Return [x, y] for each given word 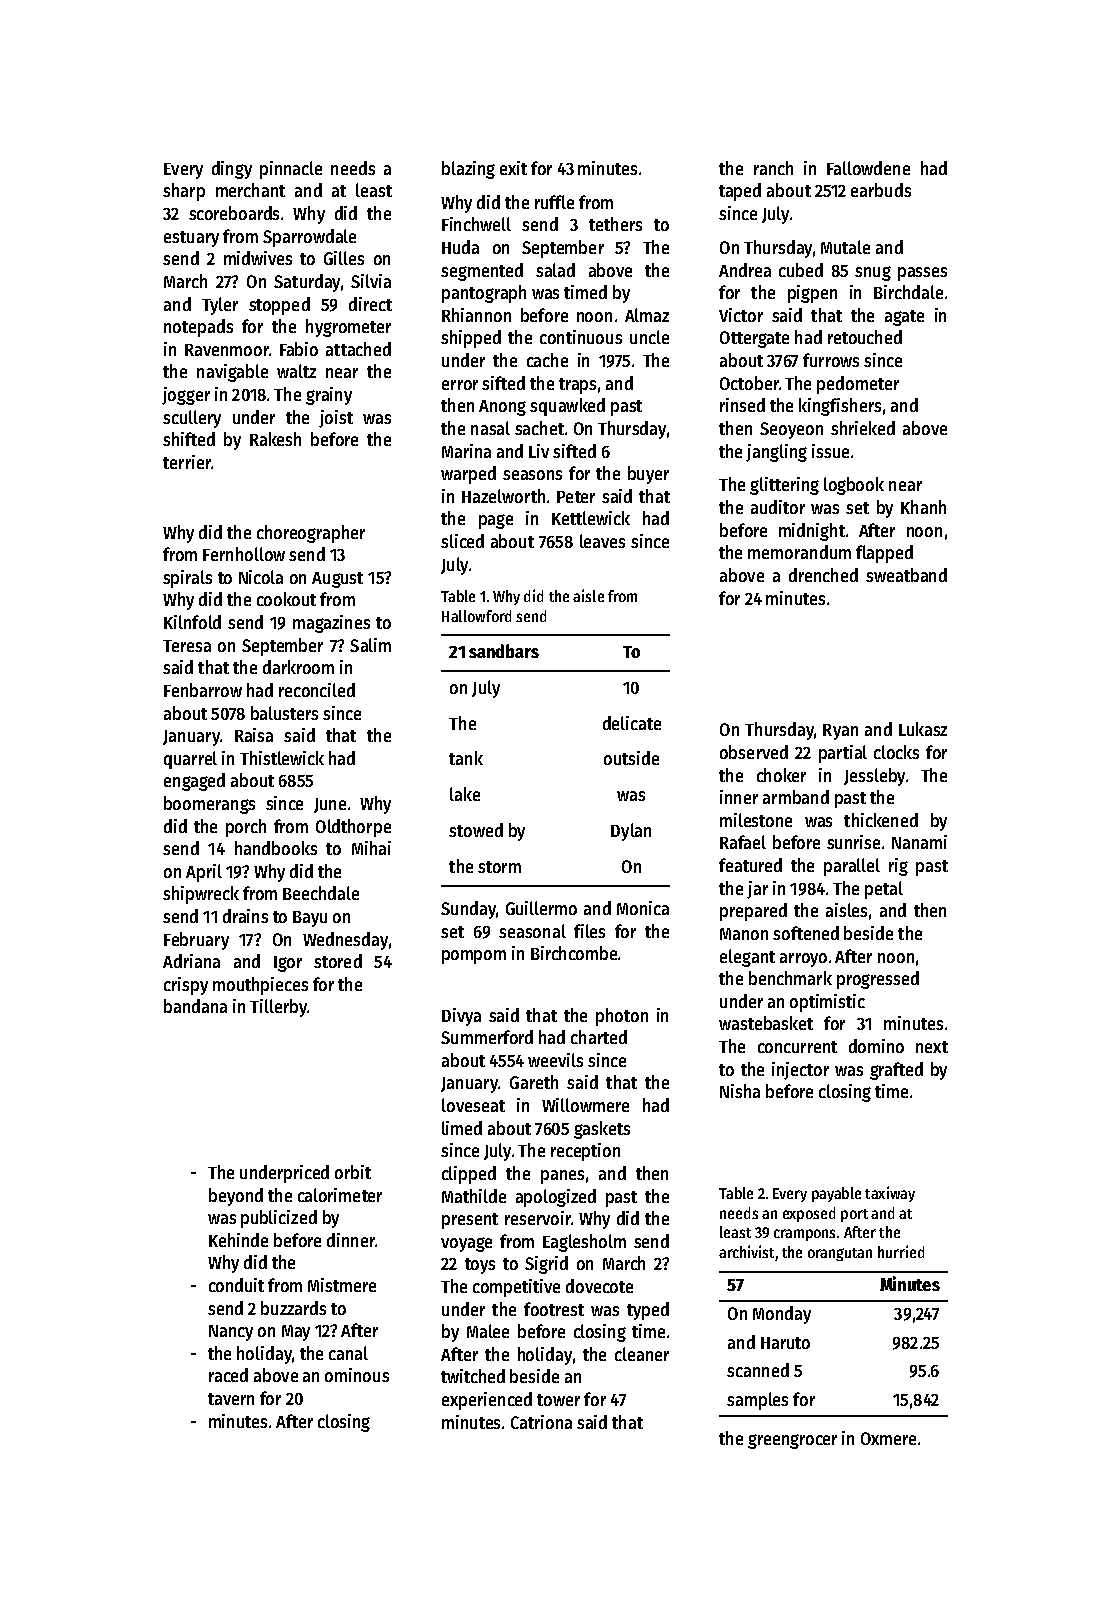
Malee [488, 1331]
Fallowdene [868, 168]
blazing [468, 170]
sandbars [504, 651]
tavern [231, 1399]
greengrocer [792, 1441]
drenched [823, 575]
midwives [258, 258]
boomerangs [209, 805]
